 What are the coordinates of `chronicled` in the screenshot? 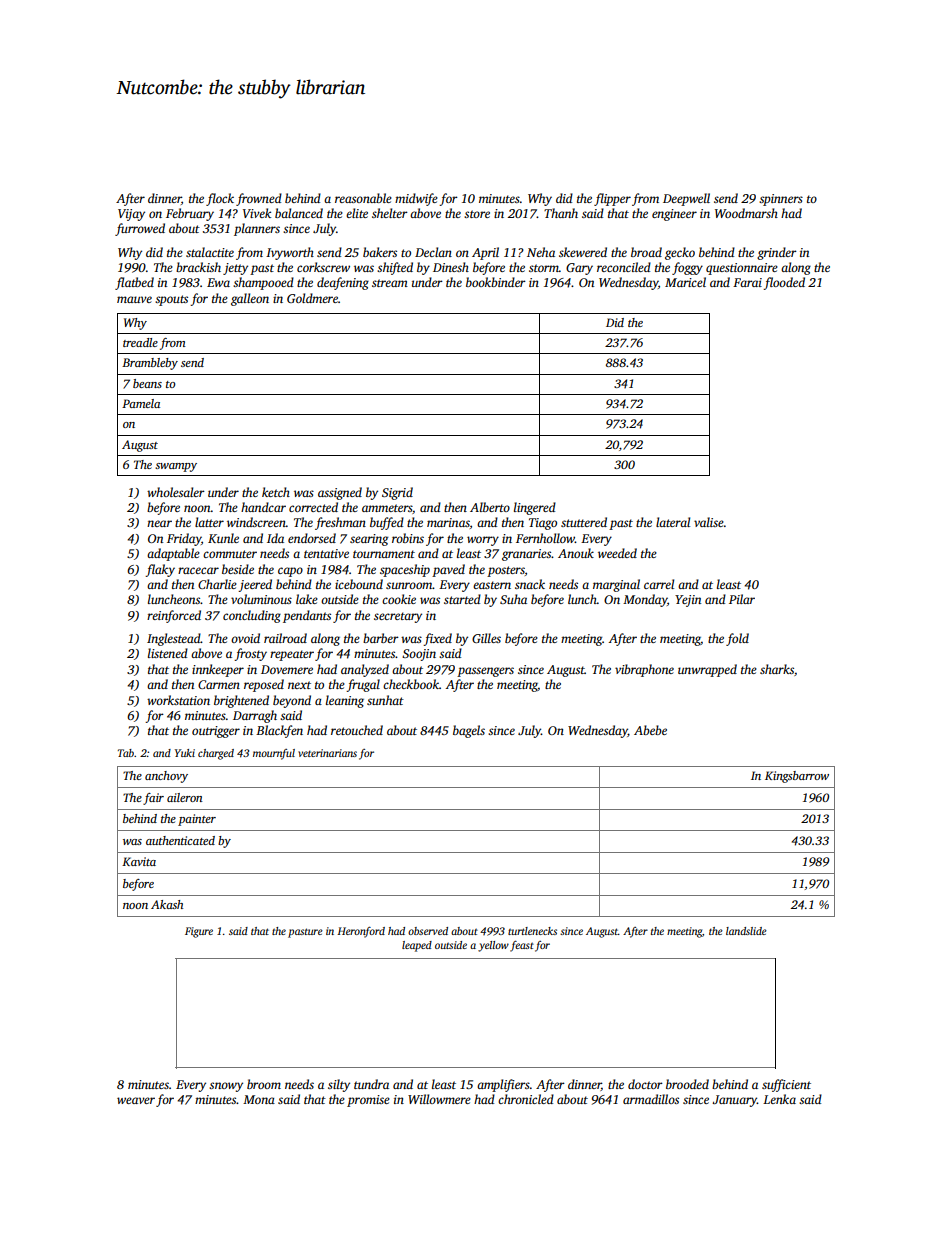 It's located at (526, 1099).
